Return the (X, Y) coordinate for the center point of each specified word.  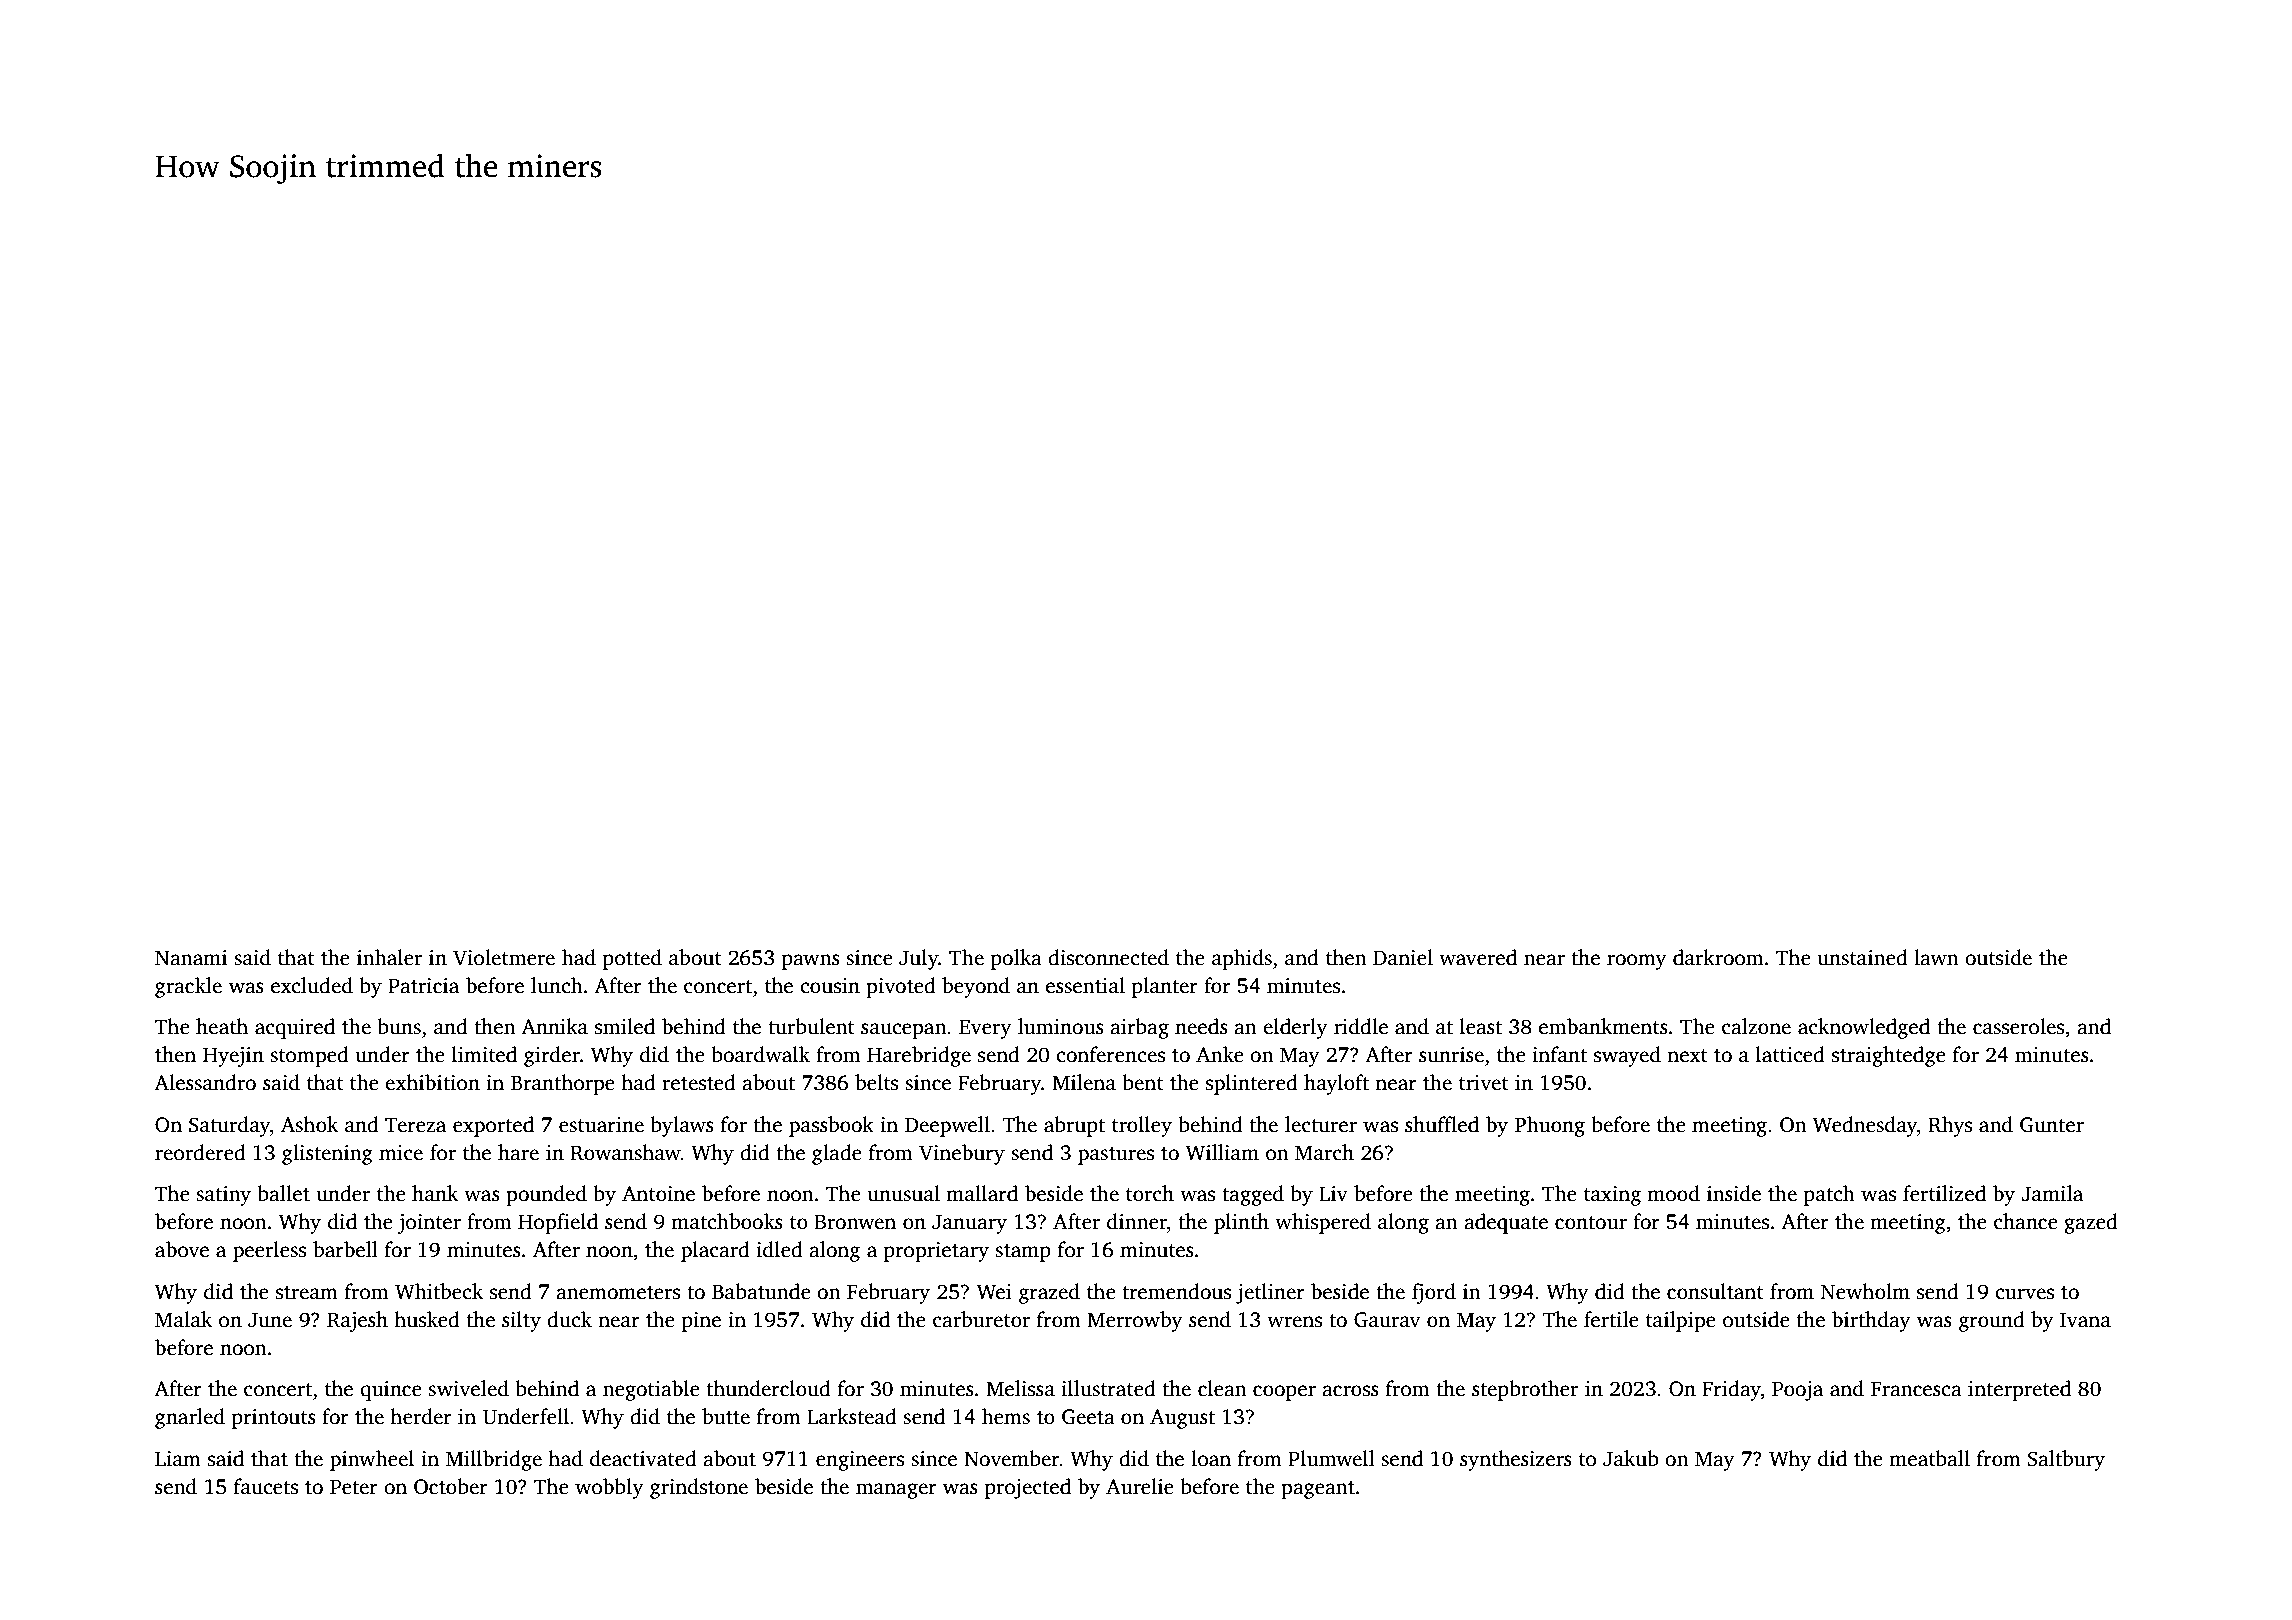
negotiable (651, 1390)
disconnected (1108, 957)
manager (896, 1491)
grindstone (699, 1488)
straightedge (1889, 1056)
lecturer (1321, 1124)
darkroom (1718, 957)
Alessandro (205, 1082)
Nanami (191, 958)
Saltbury (2066, 1460)
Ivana (2085, 1320)
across (1350, 1391)
